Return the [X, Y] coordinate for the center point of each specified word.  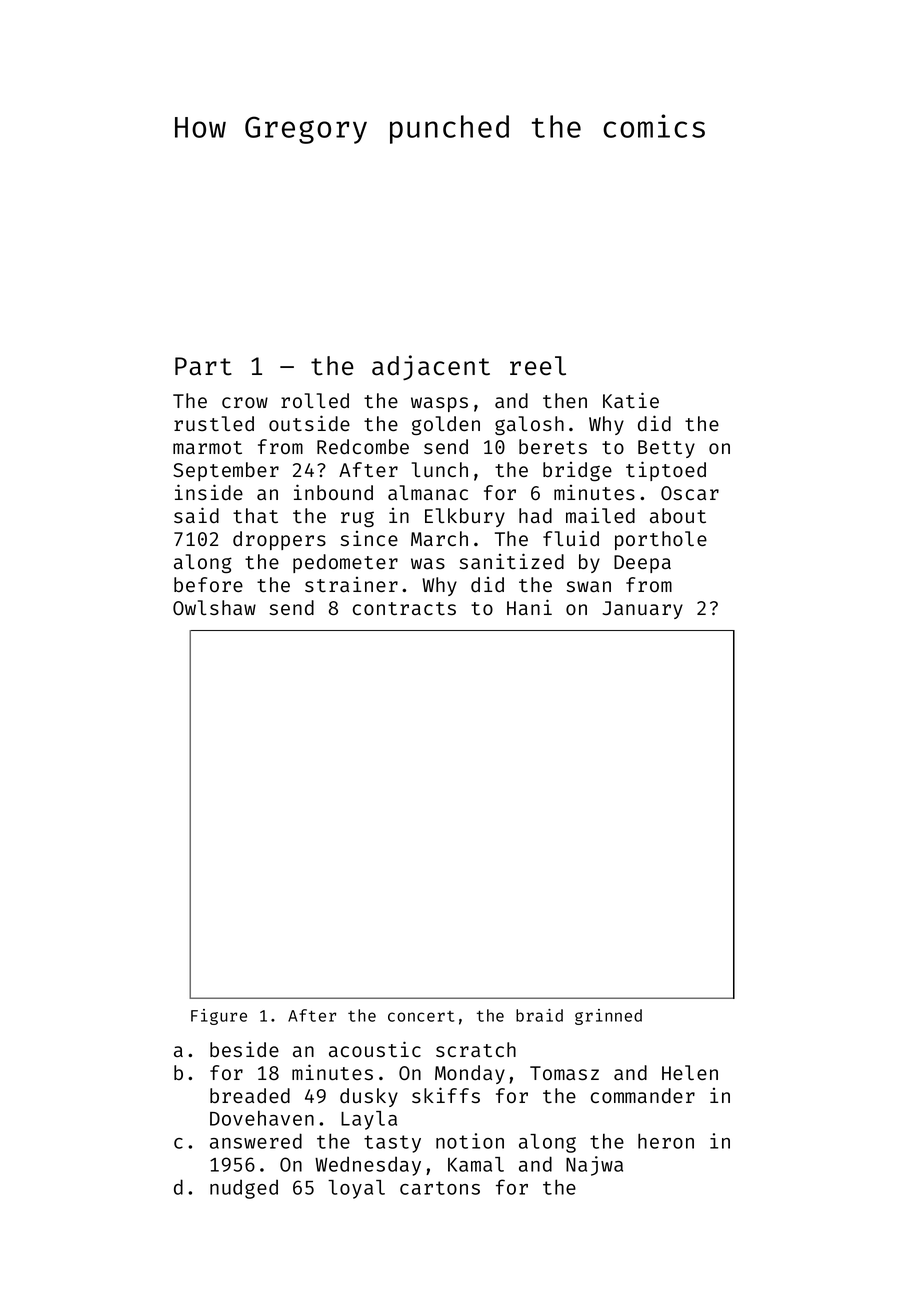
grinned [608, 1017]
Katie [631, 400]
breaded [250, 1095]
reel [538, 366]
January [642, 610]
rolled [315, 400]
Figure [219, 1017]
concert [421, 1016]
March [439, 538]
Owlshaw [214, 607]
